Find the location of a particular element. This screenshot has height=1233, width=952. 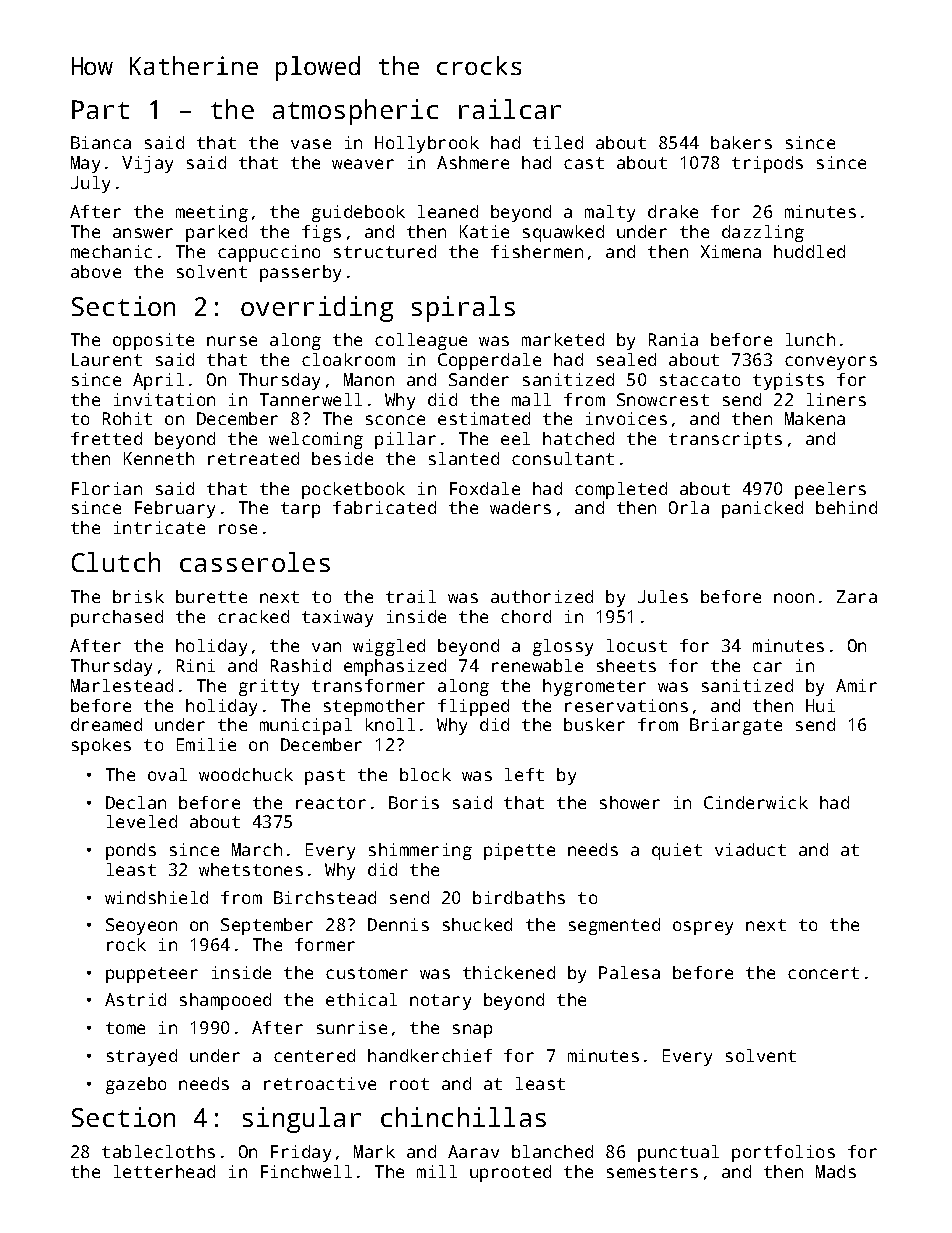

trail is located at coordinates (411, 596).
